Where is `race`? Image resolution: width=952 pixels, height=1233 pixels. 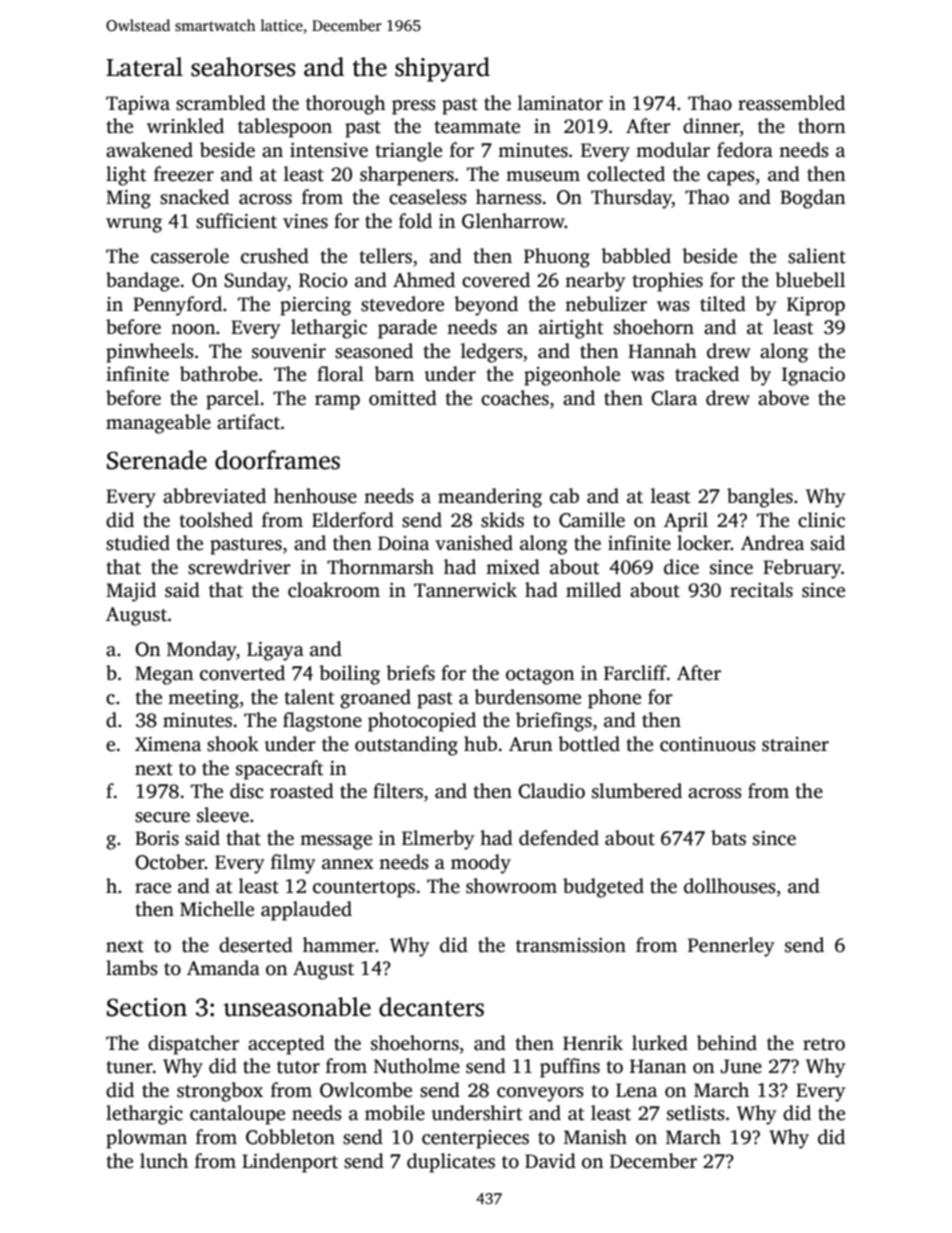
race is located at coordinates (153, 888).
